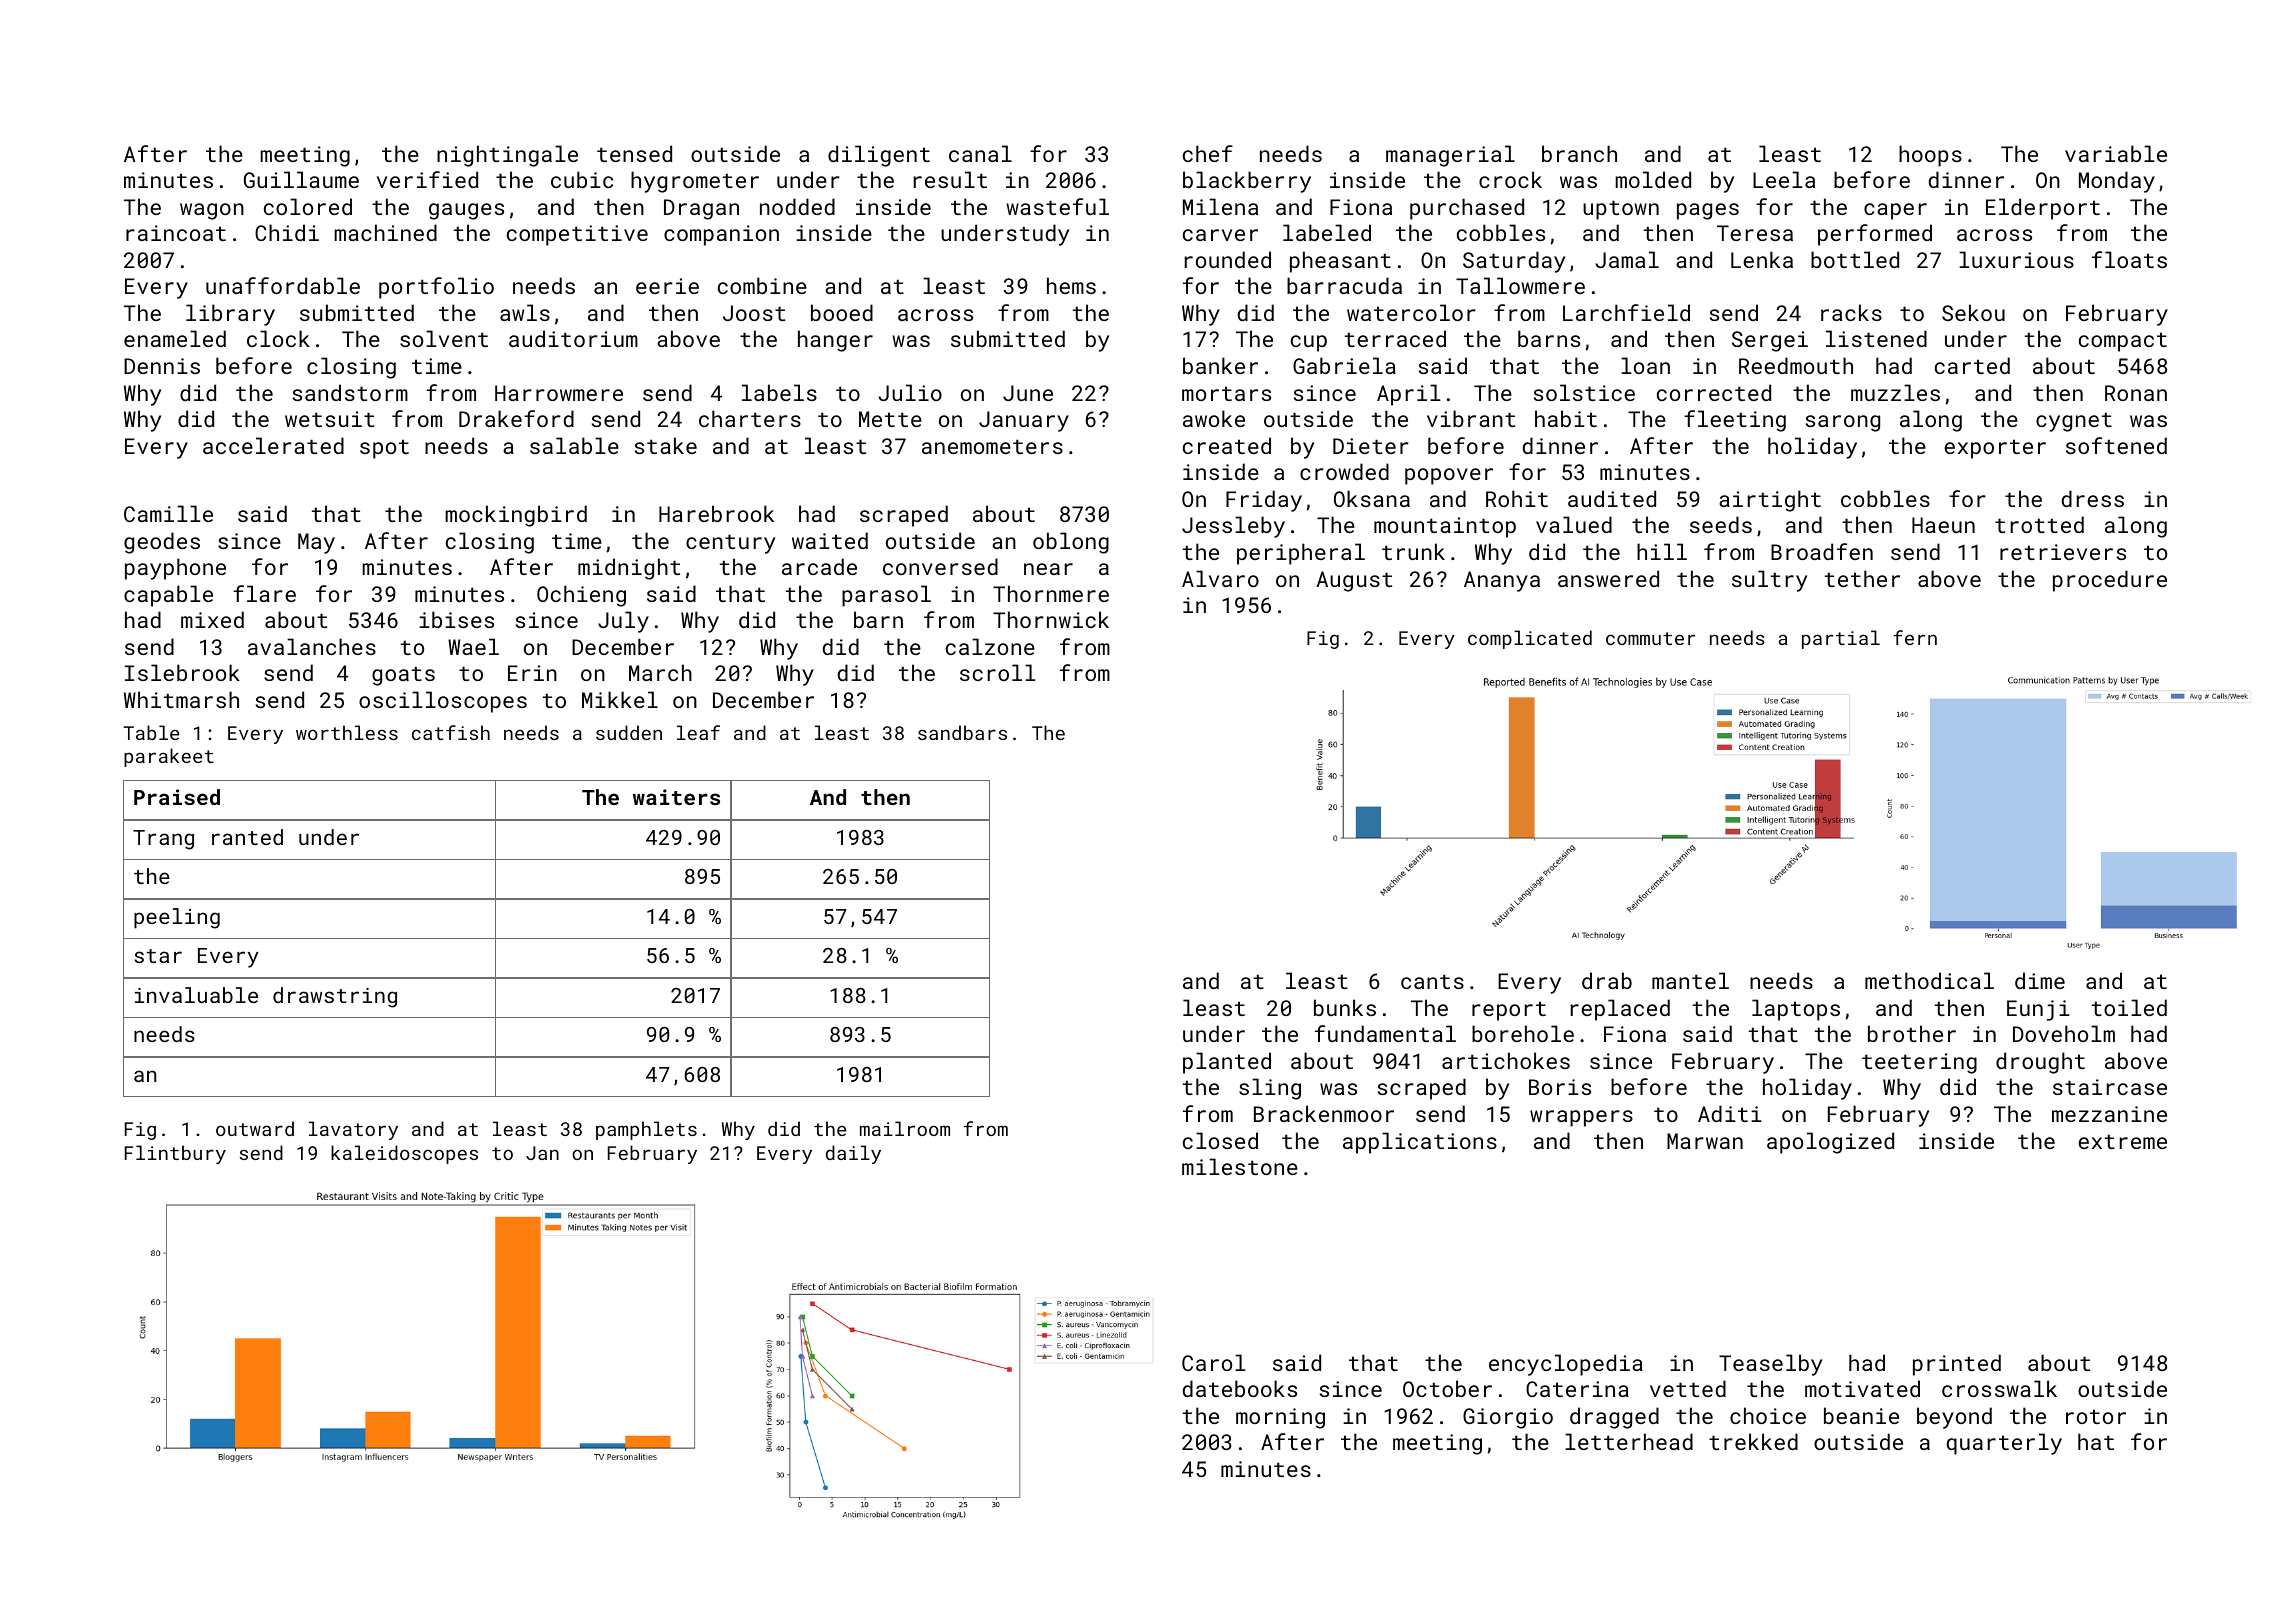  I want to click on crowded, so click(1344, 471).
